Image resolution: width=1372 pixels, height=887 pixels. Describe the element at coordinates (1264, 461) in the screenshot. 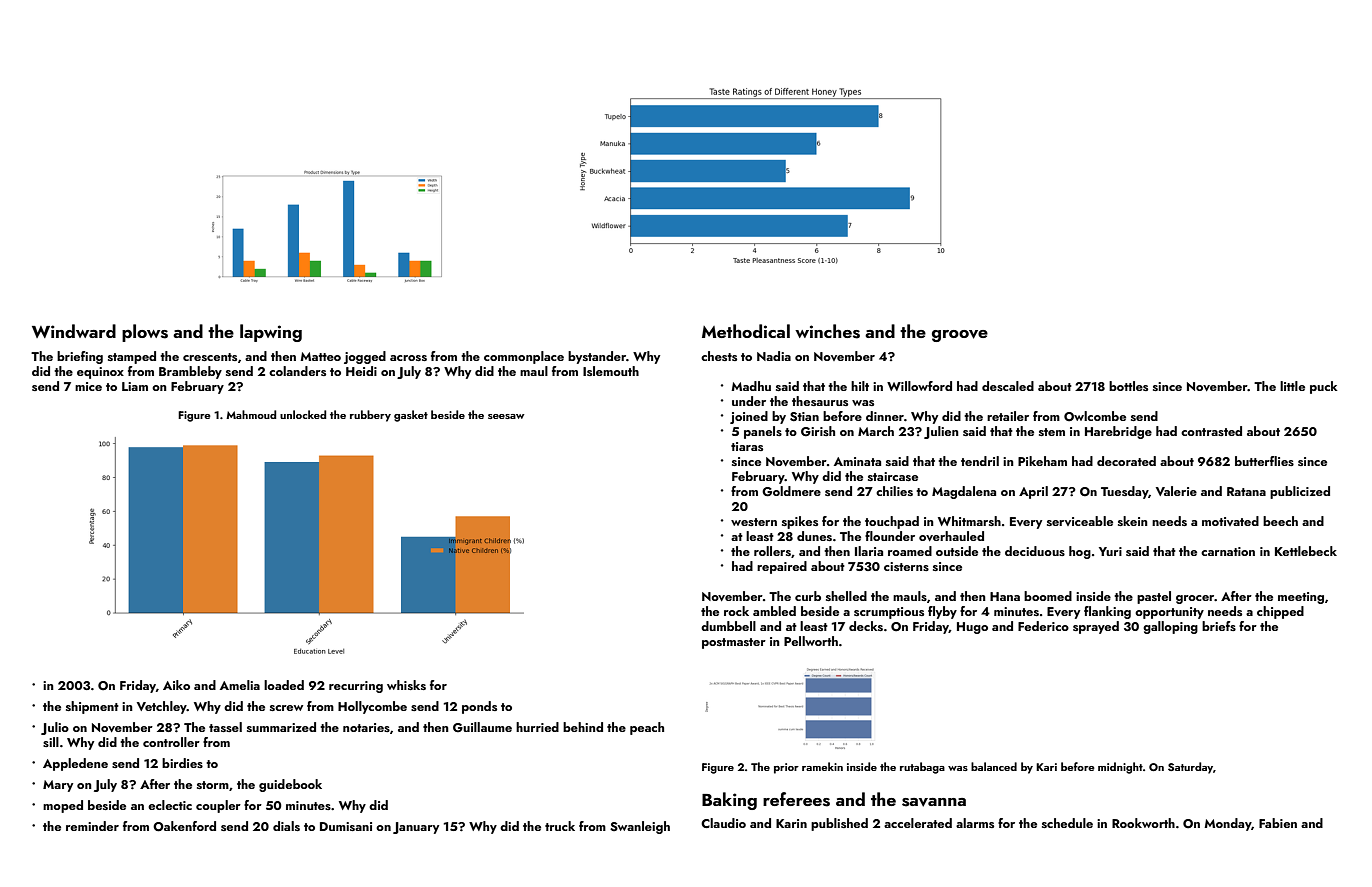

I see `butterflies` at that location.
